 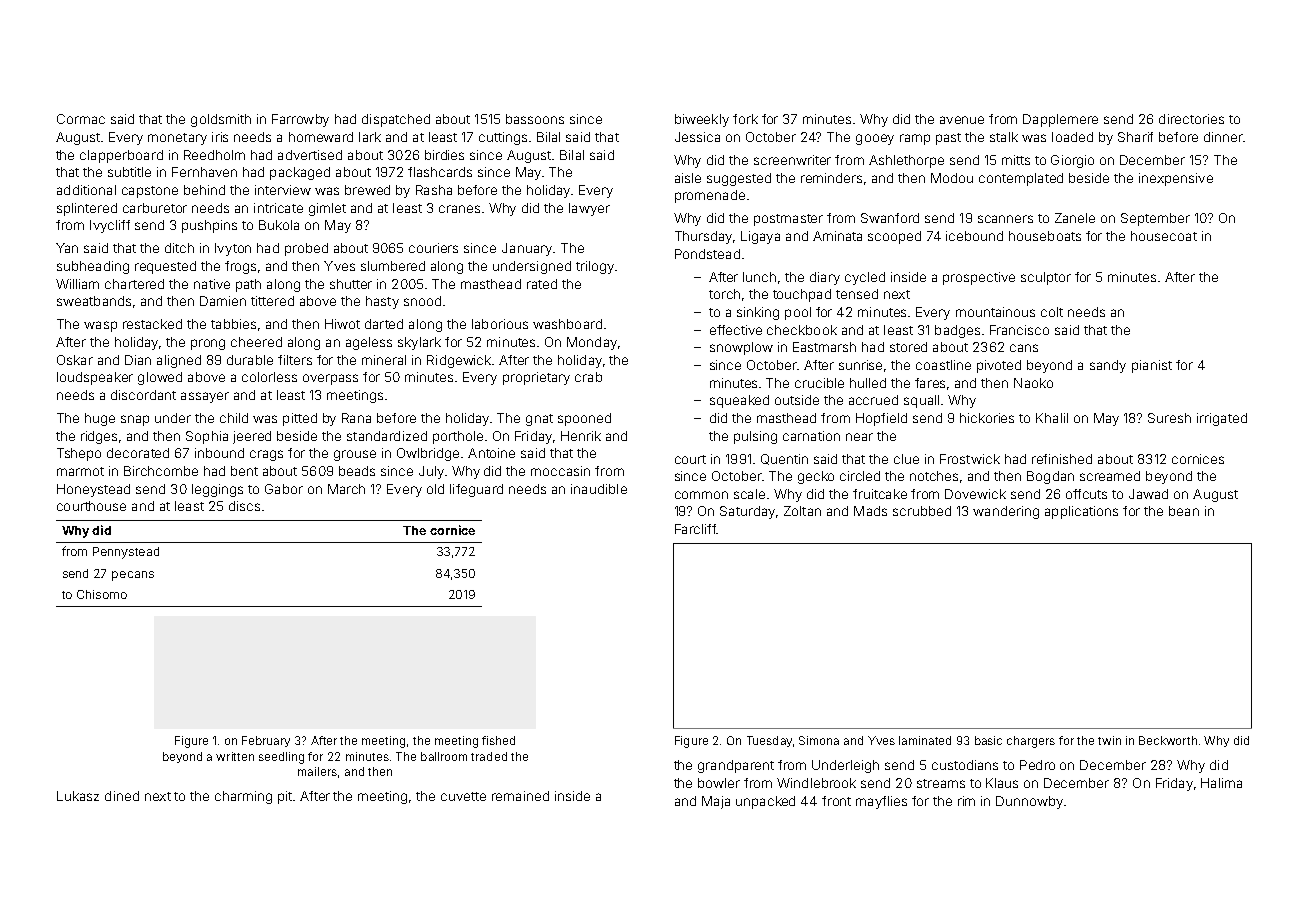 I want to click on screamed, so click(x=1110, y=476).
